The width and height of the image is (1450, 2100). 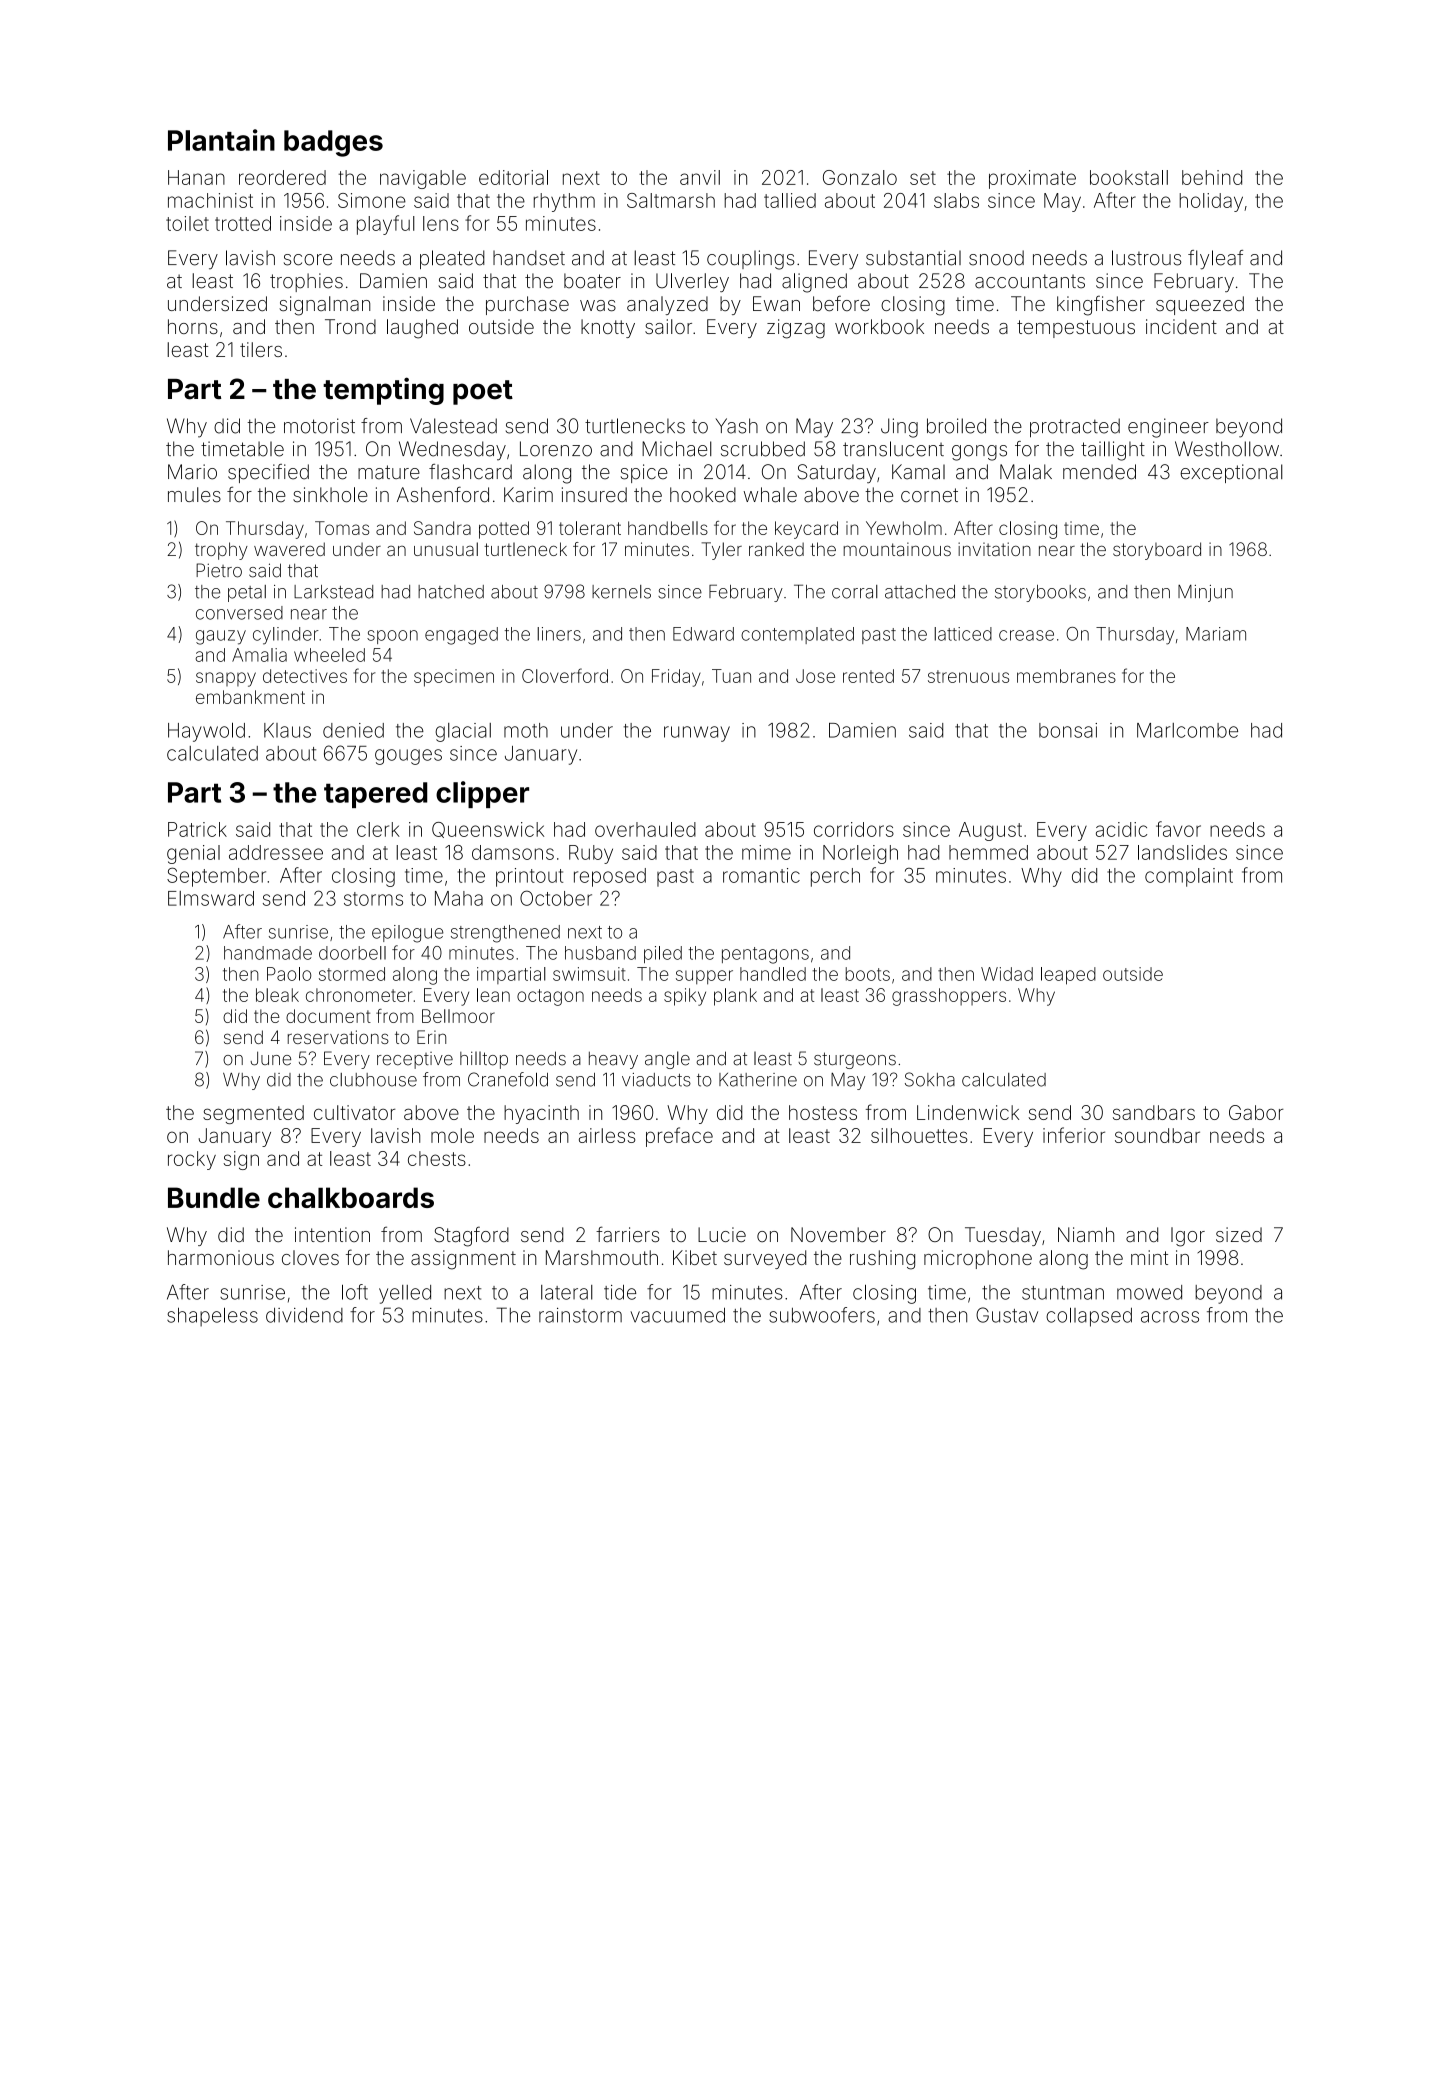 I want to click on Trond, so click(x=350, y=326).
